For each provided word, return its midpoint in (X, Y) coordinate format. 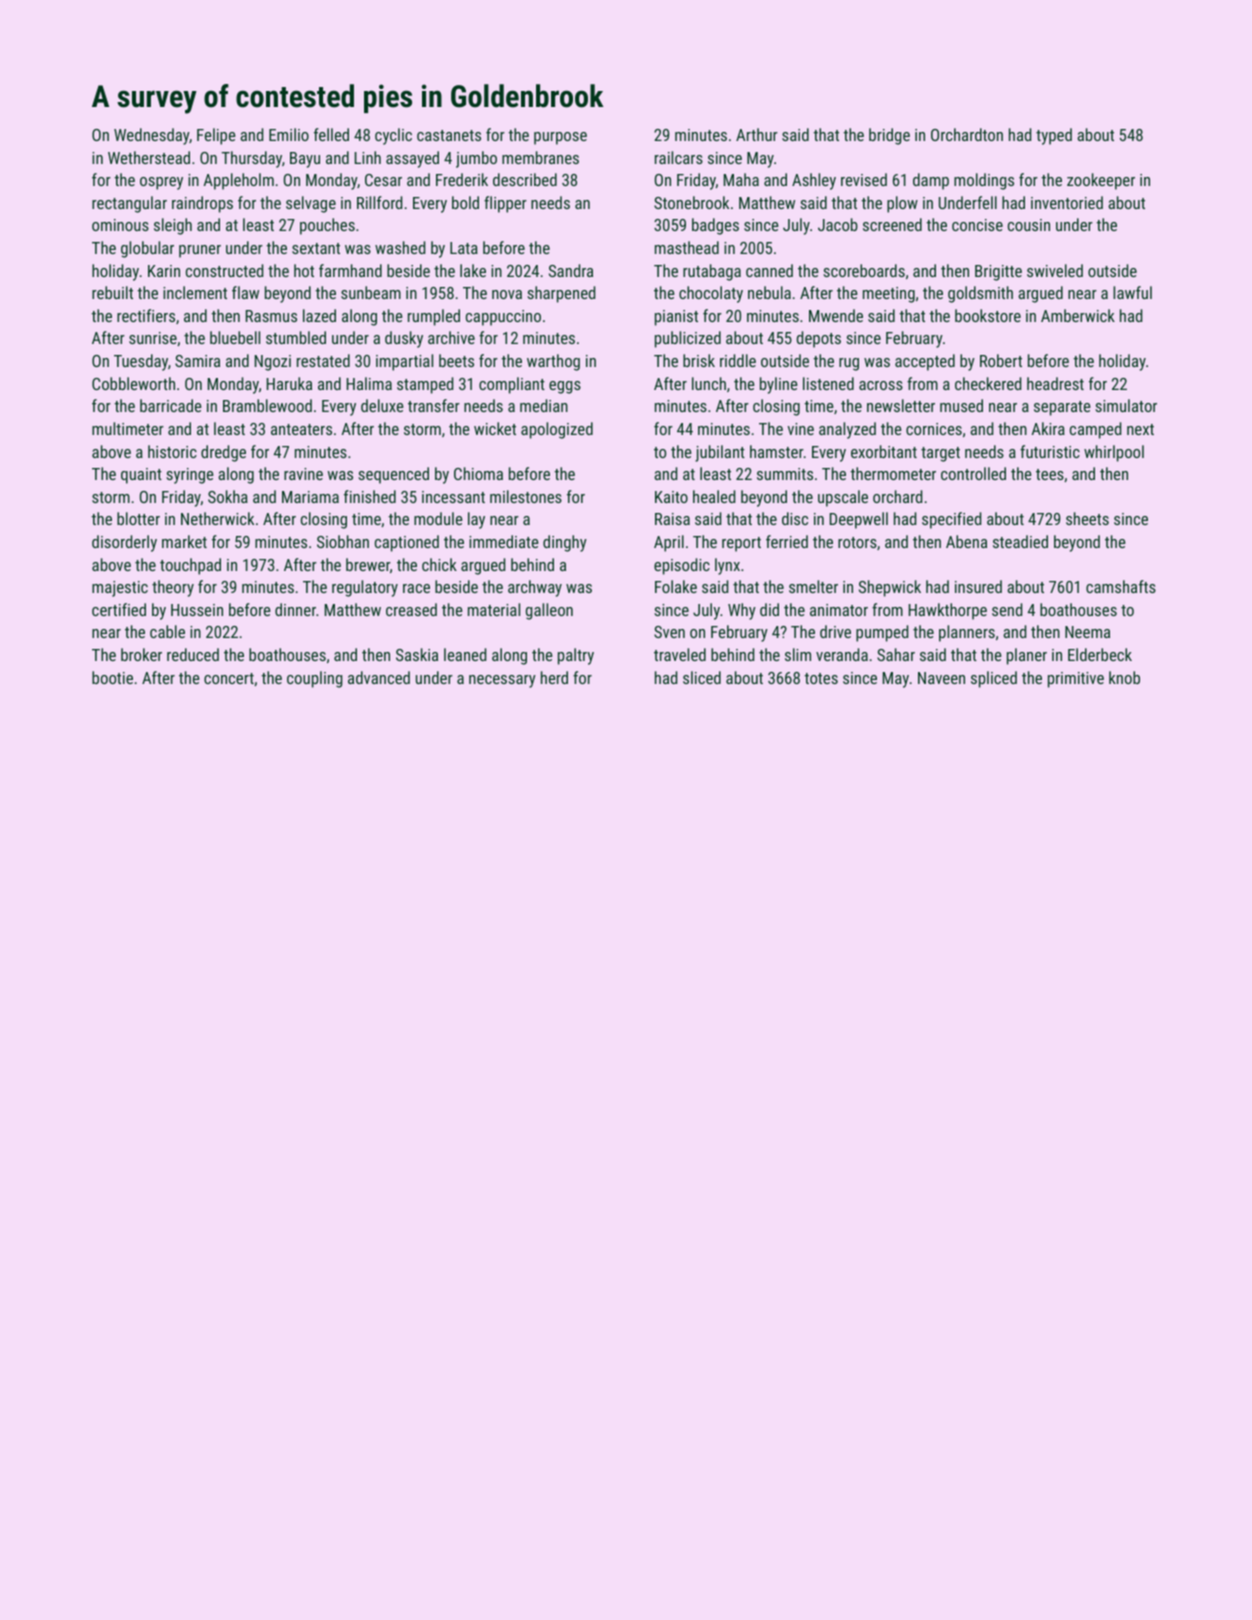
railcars (679, 157)
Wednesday (151, 136)
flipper (505, 204)
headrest (1055, 383)
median (544, 405)
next (1140, 429)
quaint (141, 476)
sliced (702, 677)
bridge (889, 136)
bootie (112, 677)
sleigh (173, 226)
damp (931, 181)
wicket (495, 428)
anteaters (301, 429)
